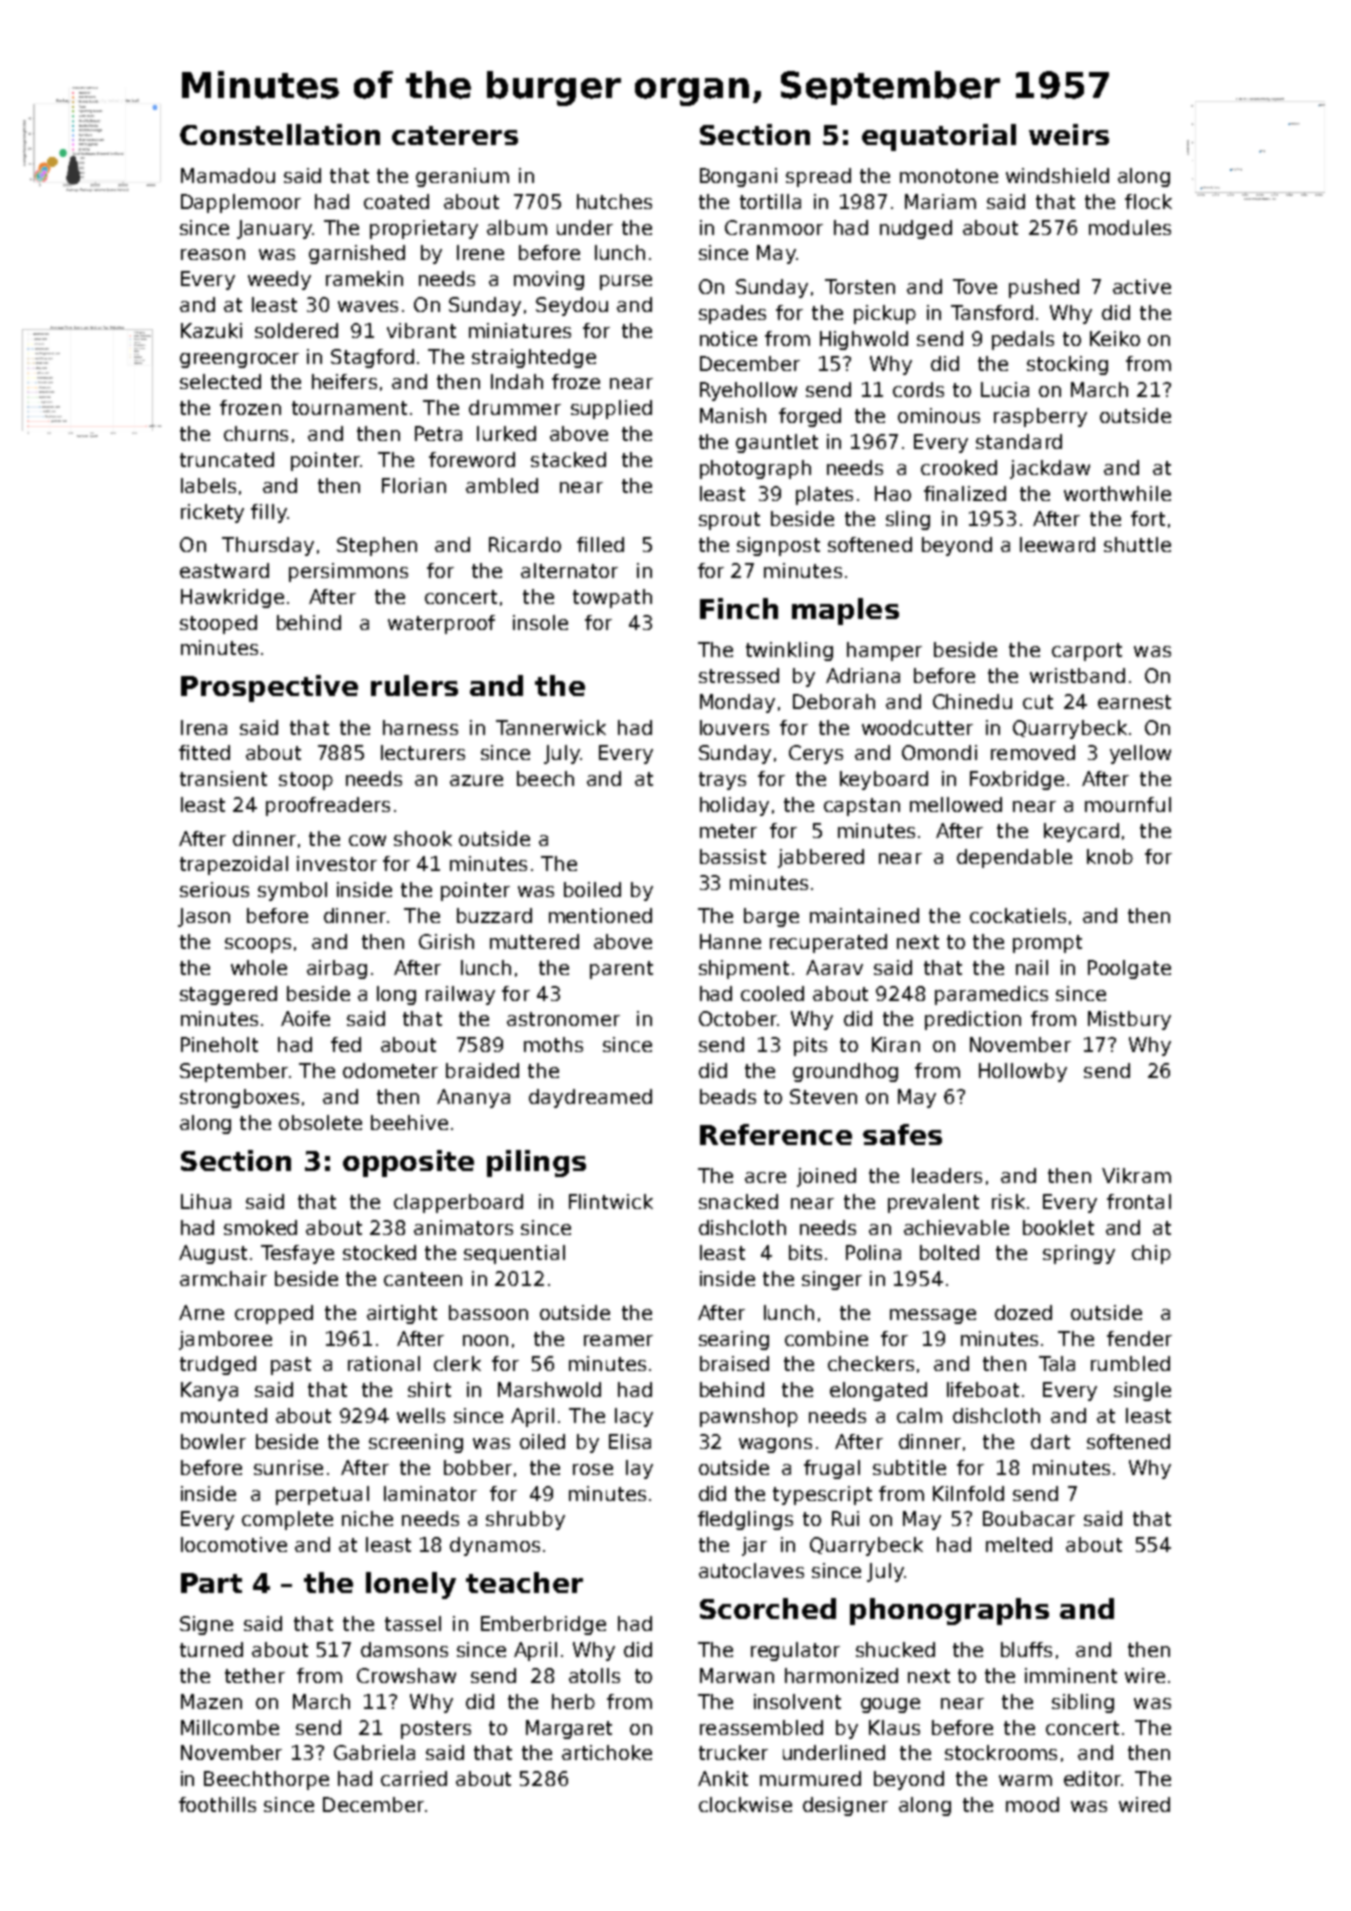 The width and height of the page is (1351, 1911). Describe the element at coordinates (1137, 544) in the page. I see `shuttle` at that location.
